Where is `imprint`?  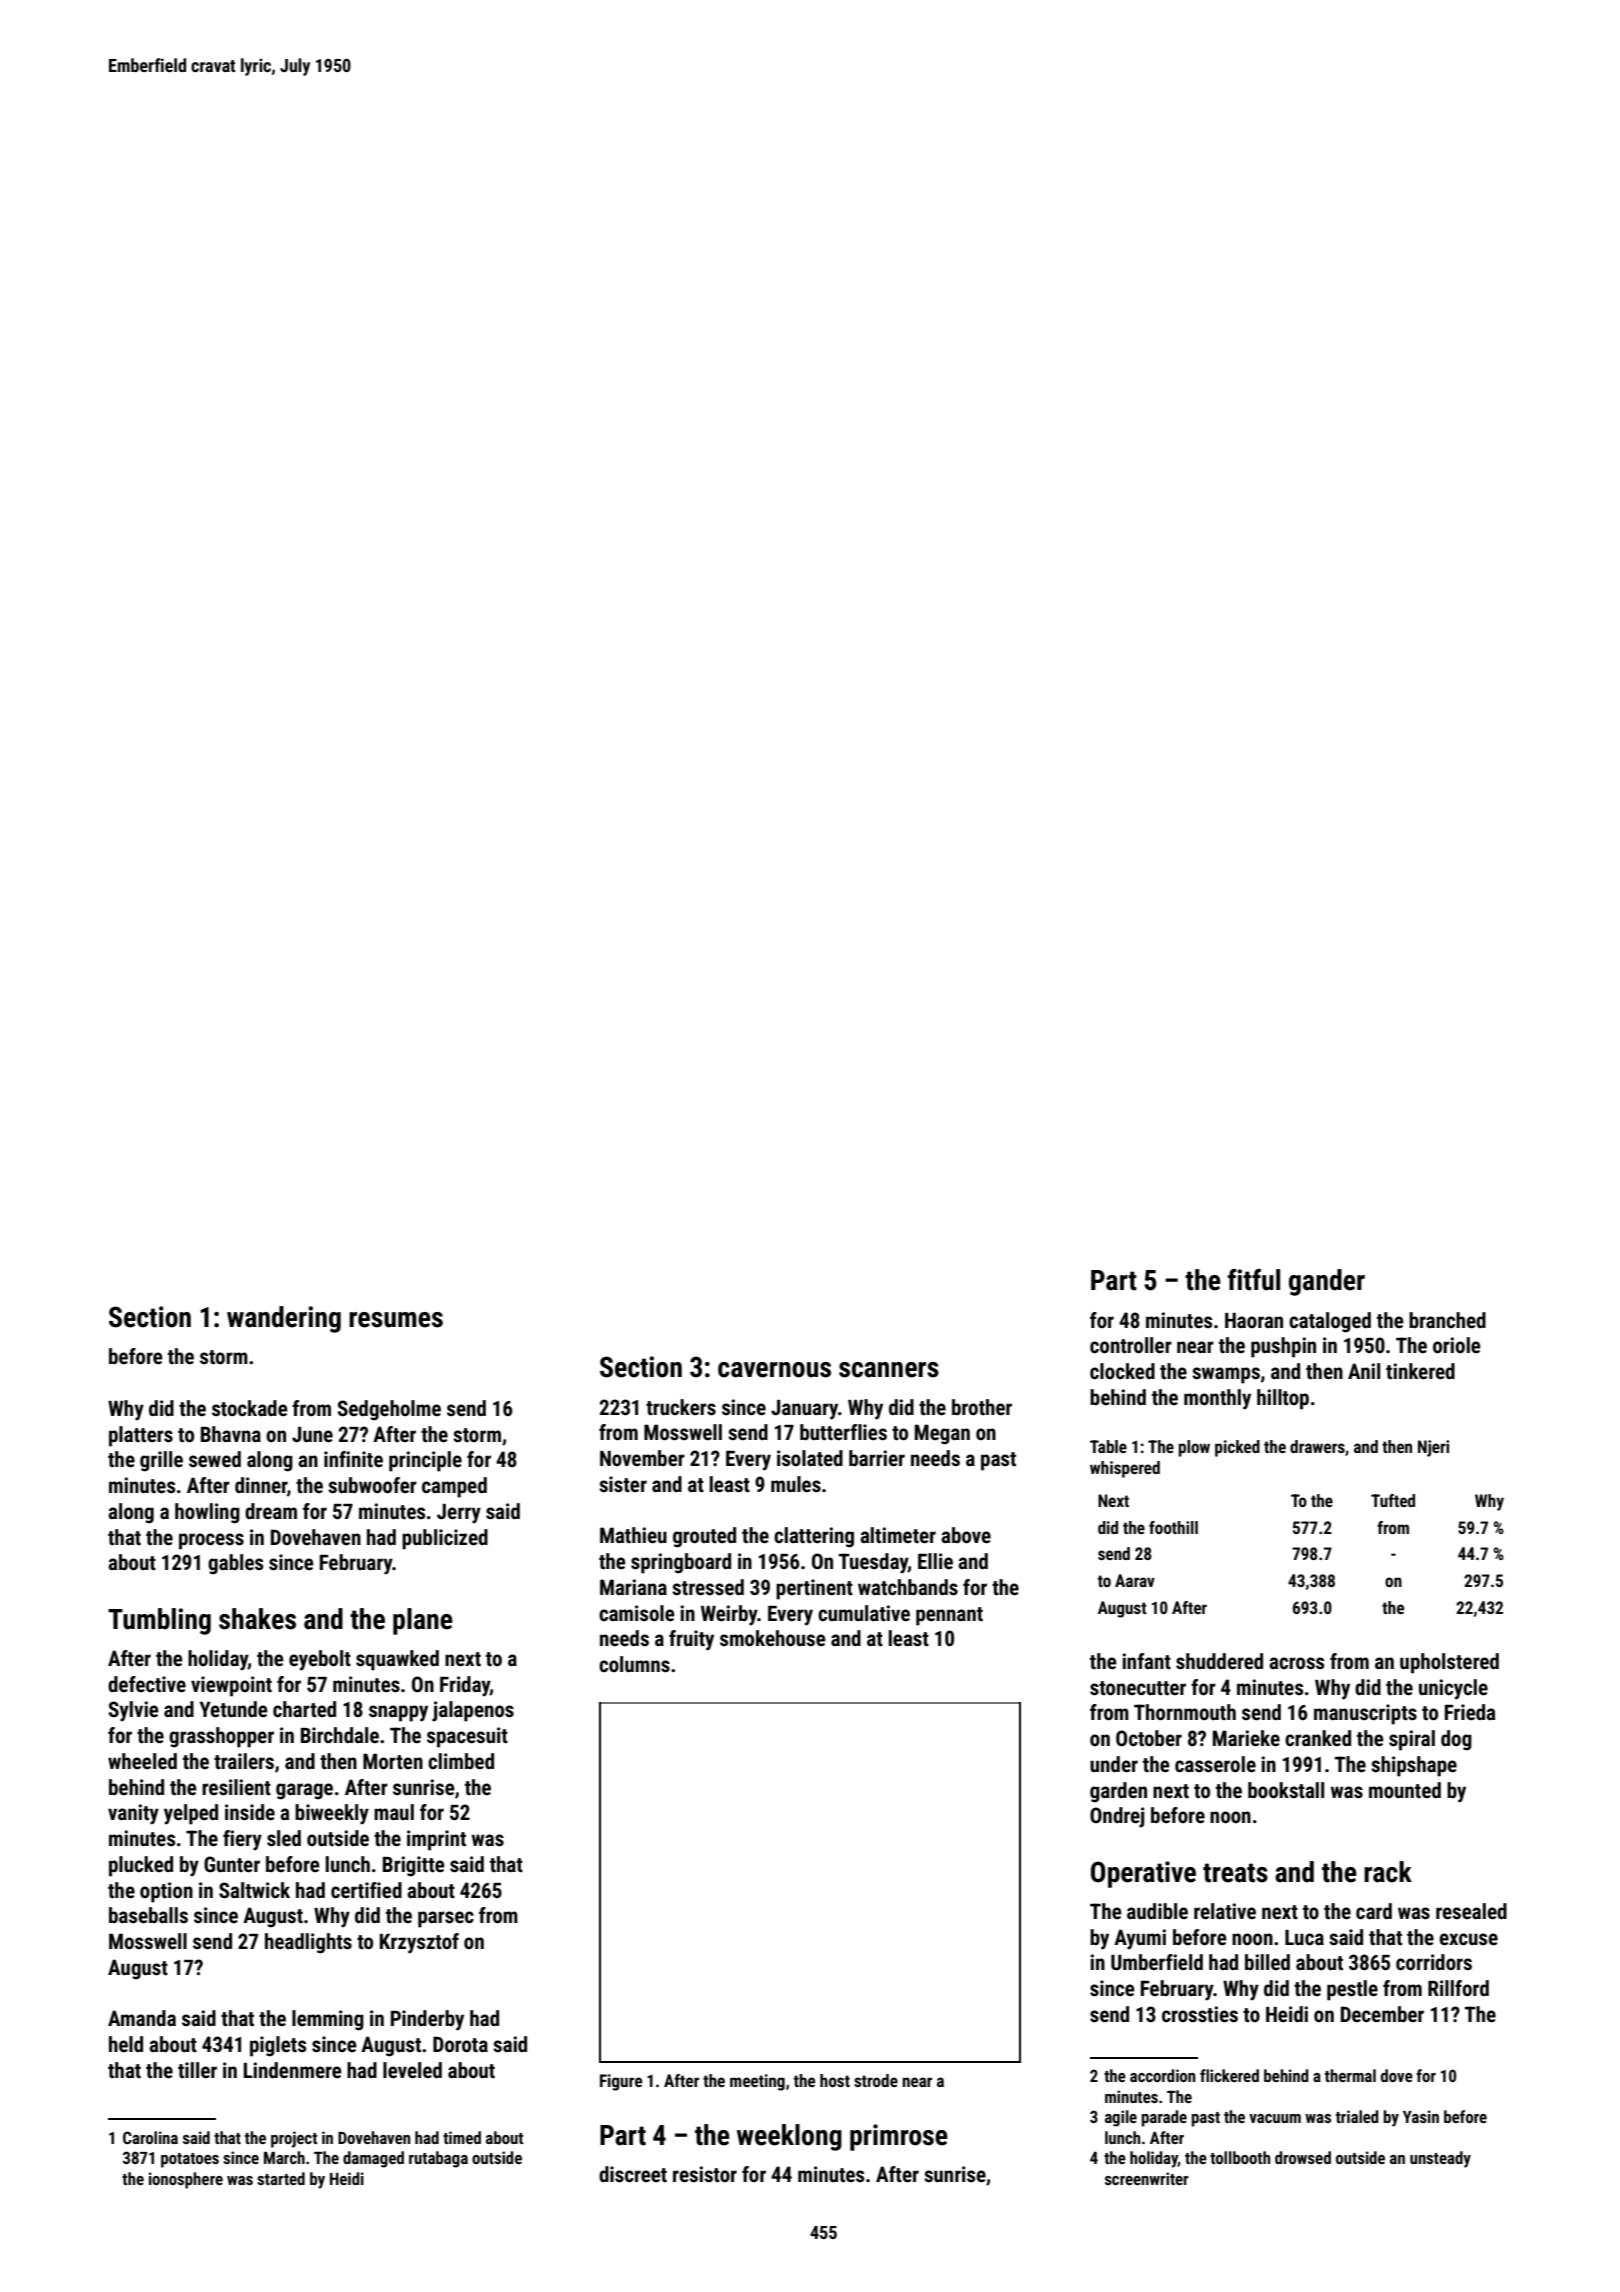 imprint is located at coordinates (436, 1840).
